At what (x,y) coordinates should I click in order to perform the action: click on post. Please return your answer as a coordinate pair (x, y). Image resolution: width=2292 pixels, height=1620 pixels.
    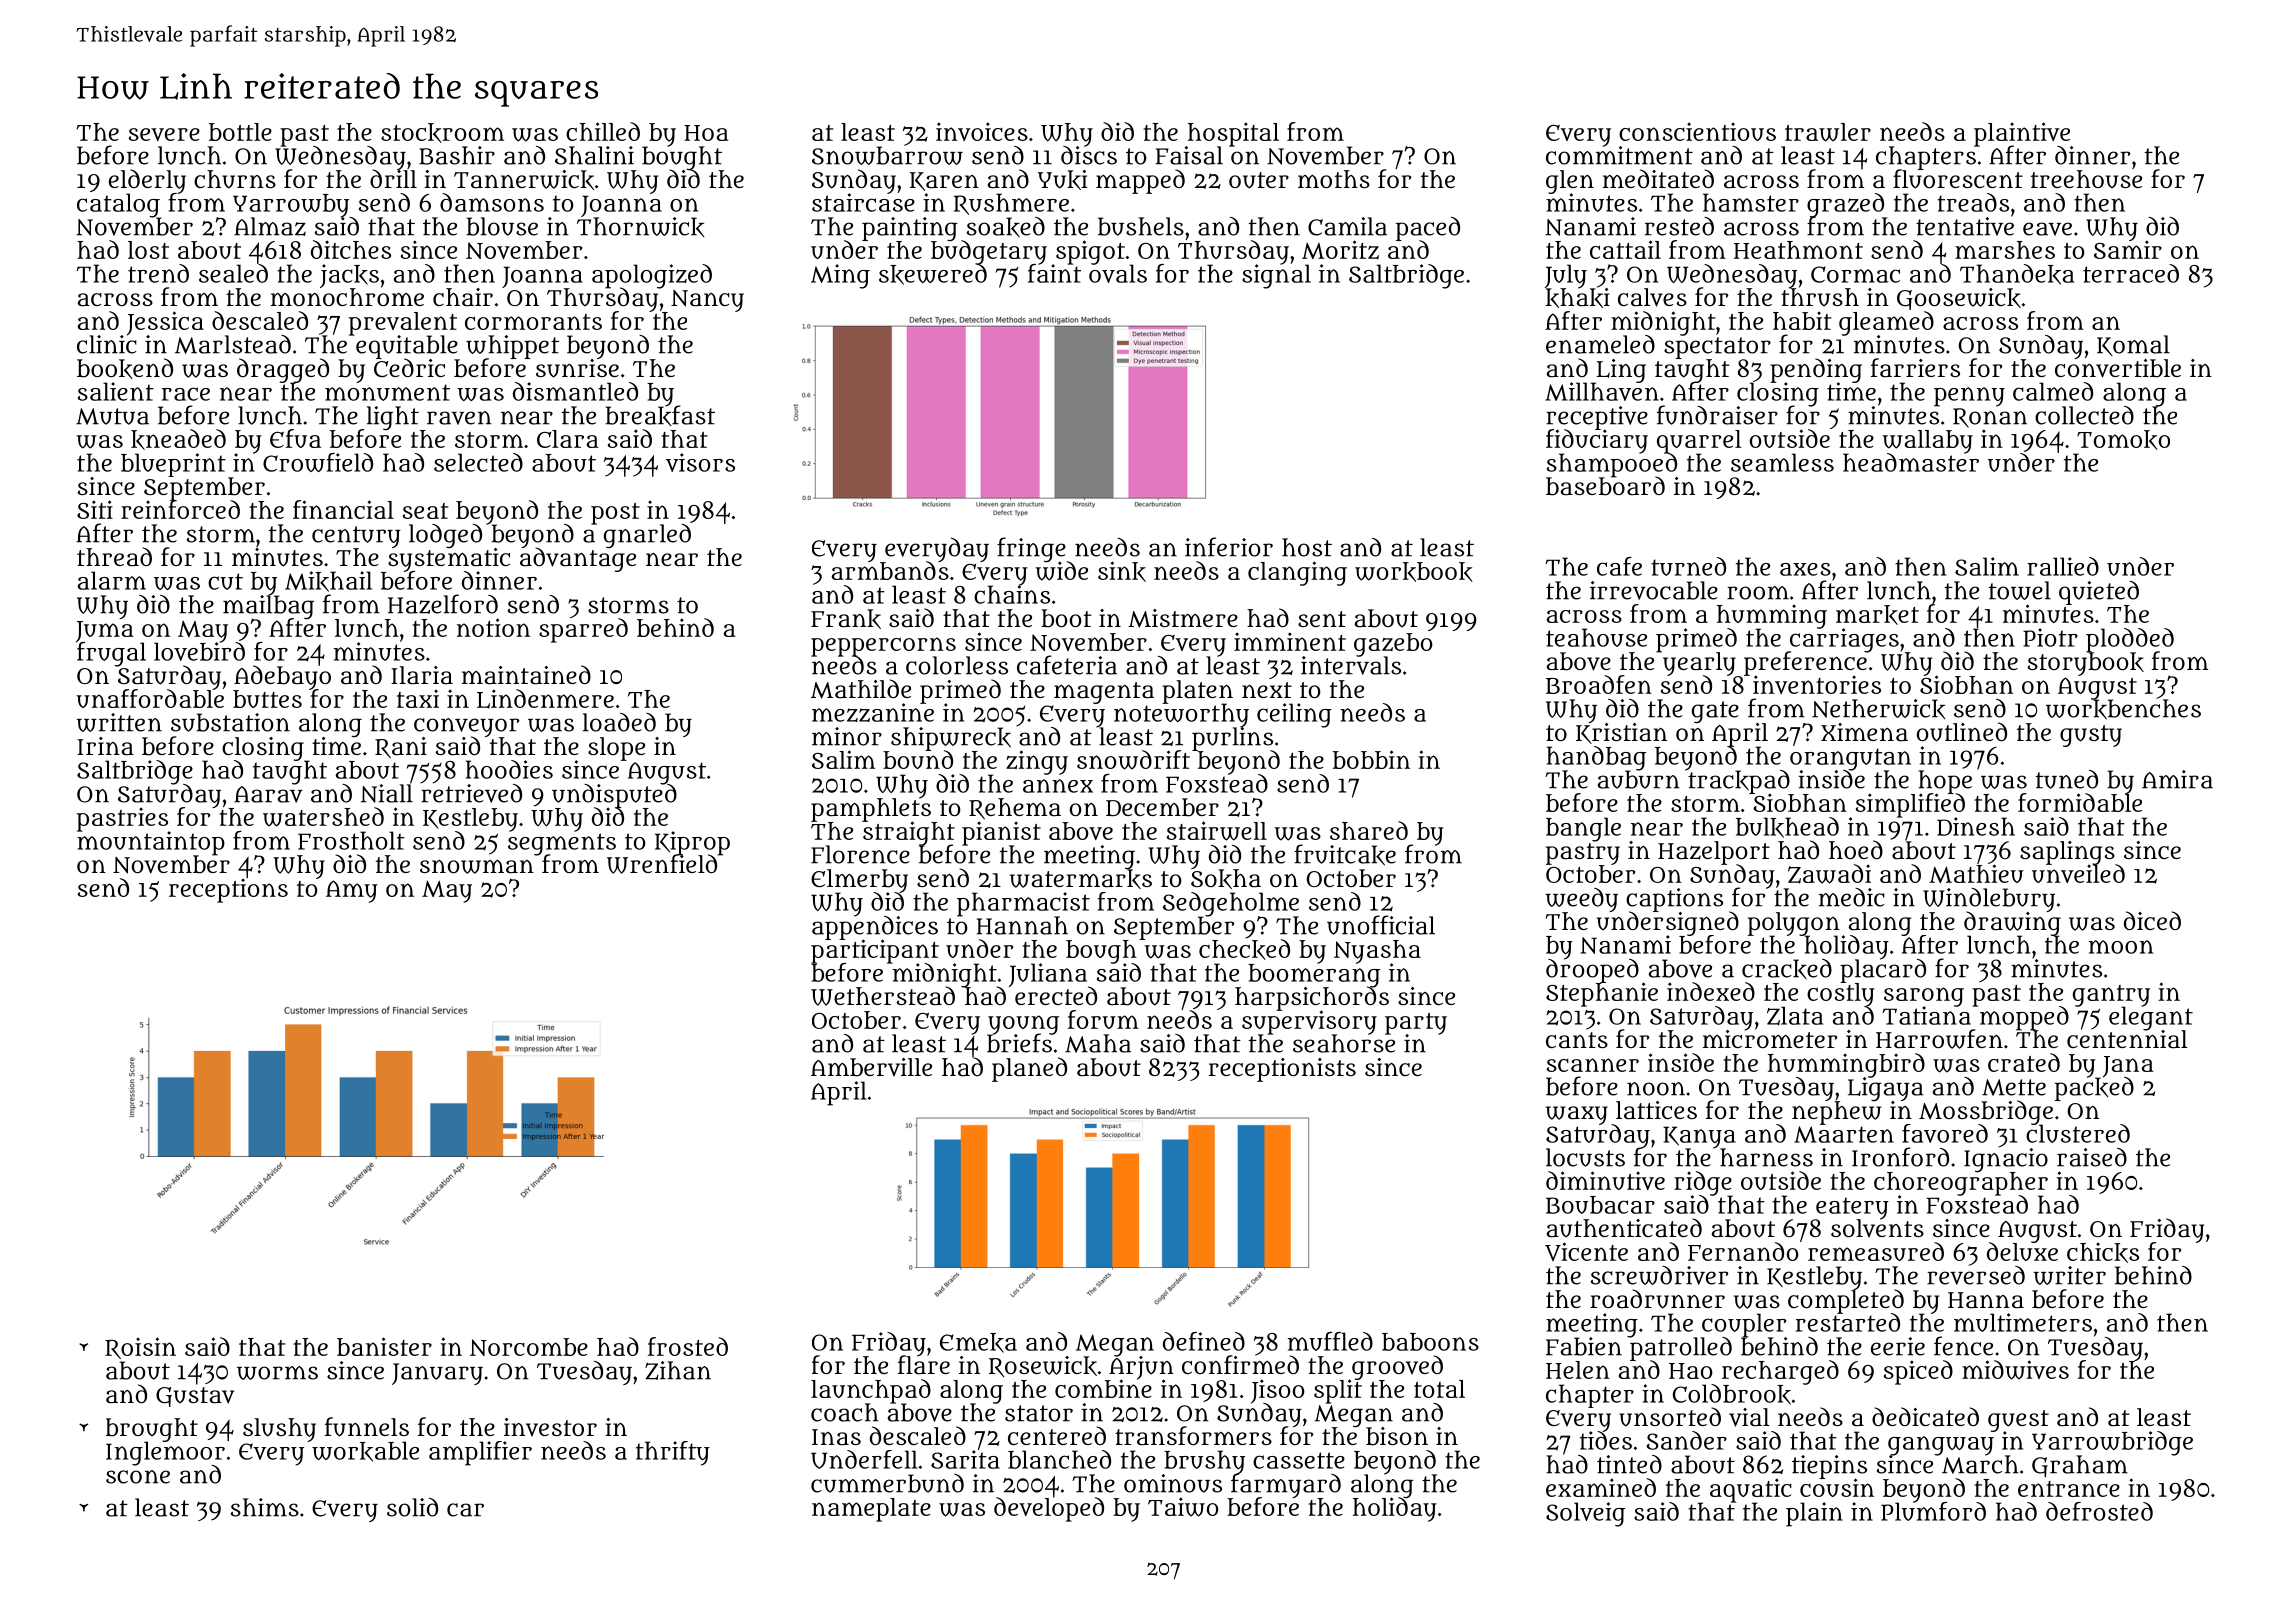
    Looking at the image, I should click on (615, 514).
